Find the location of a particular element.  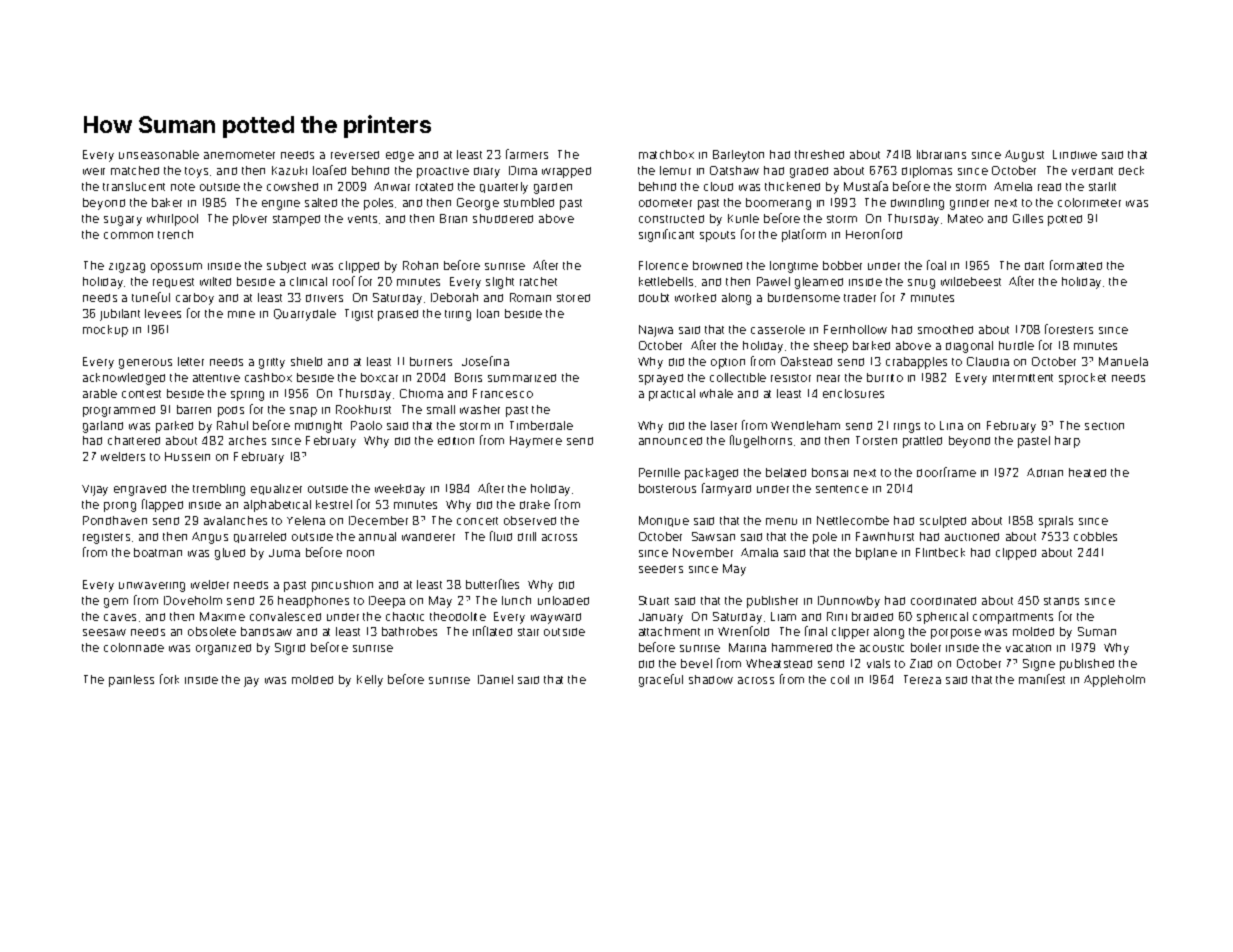

letter is located at coordinates (191, 361).
